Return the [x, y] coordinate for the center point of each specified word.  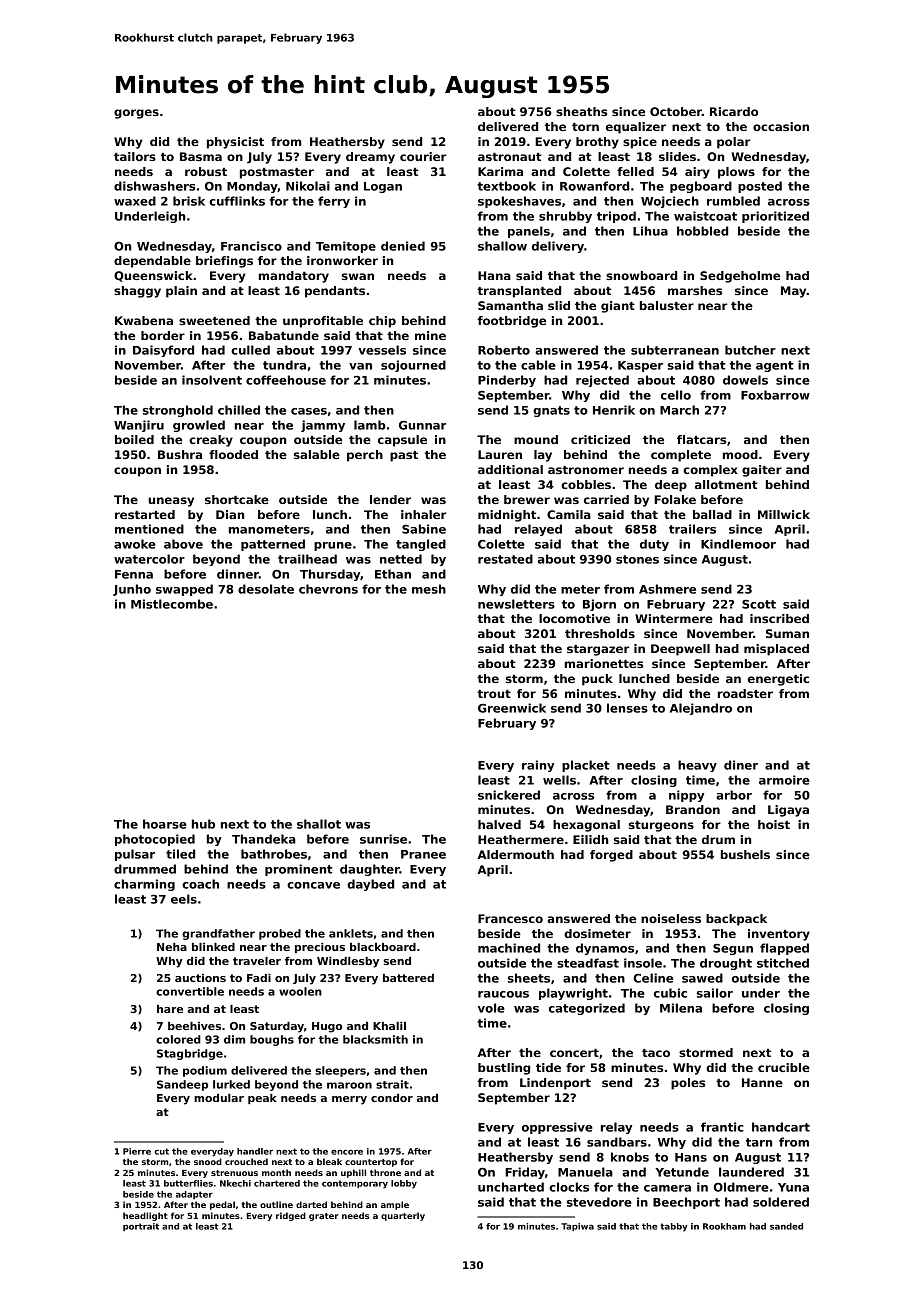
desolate [266, 589]
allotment [726, 484]
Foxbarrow [775, 395]
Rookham [724, 1226]
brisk [189, 201]
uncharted [511, 1187]
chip [382, 322]
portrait [141, 1227]
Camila [569, 514]
